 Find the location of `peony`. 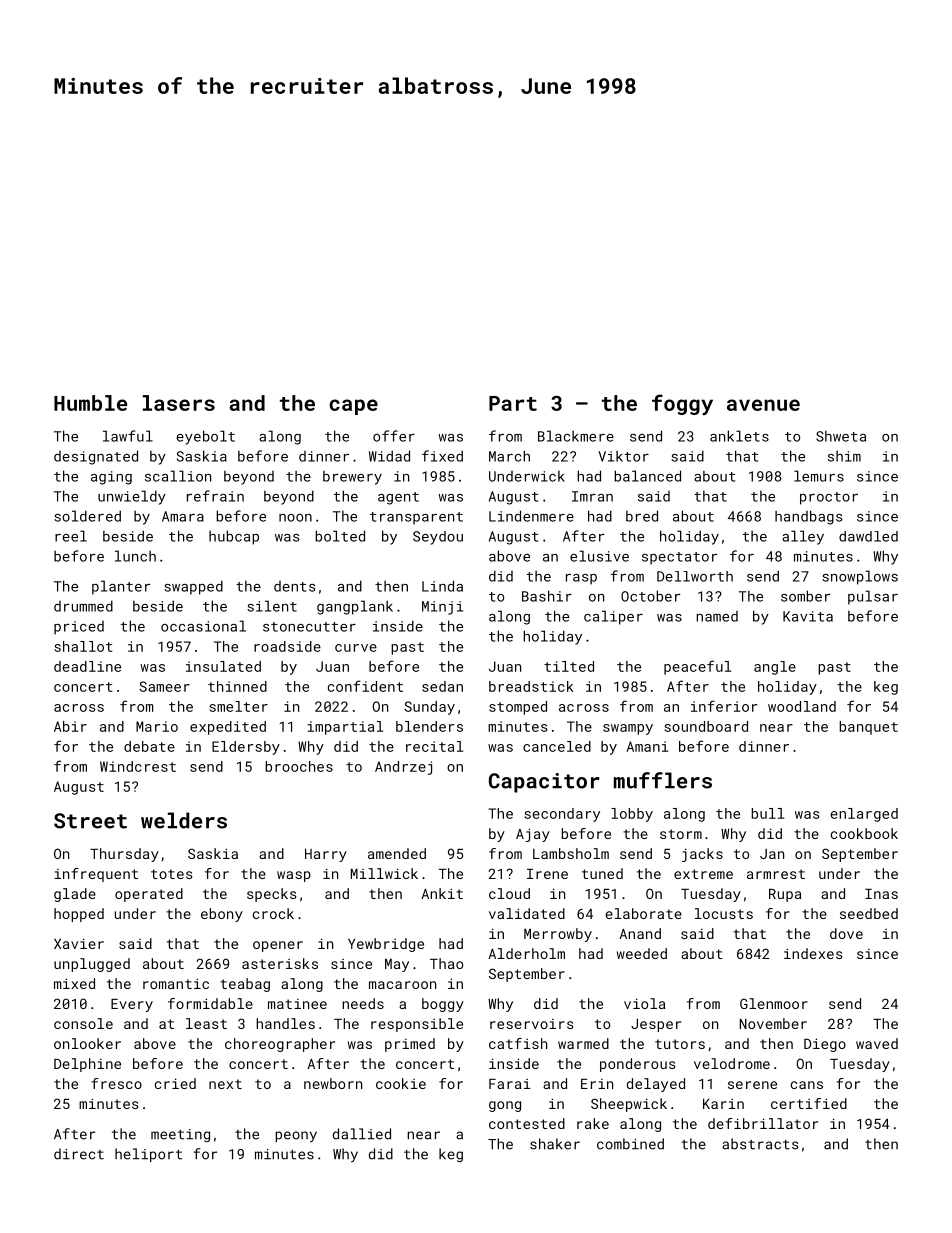

peony is located at coordinates (296, 1137).
